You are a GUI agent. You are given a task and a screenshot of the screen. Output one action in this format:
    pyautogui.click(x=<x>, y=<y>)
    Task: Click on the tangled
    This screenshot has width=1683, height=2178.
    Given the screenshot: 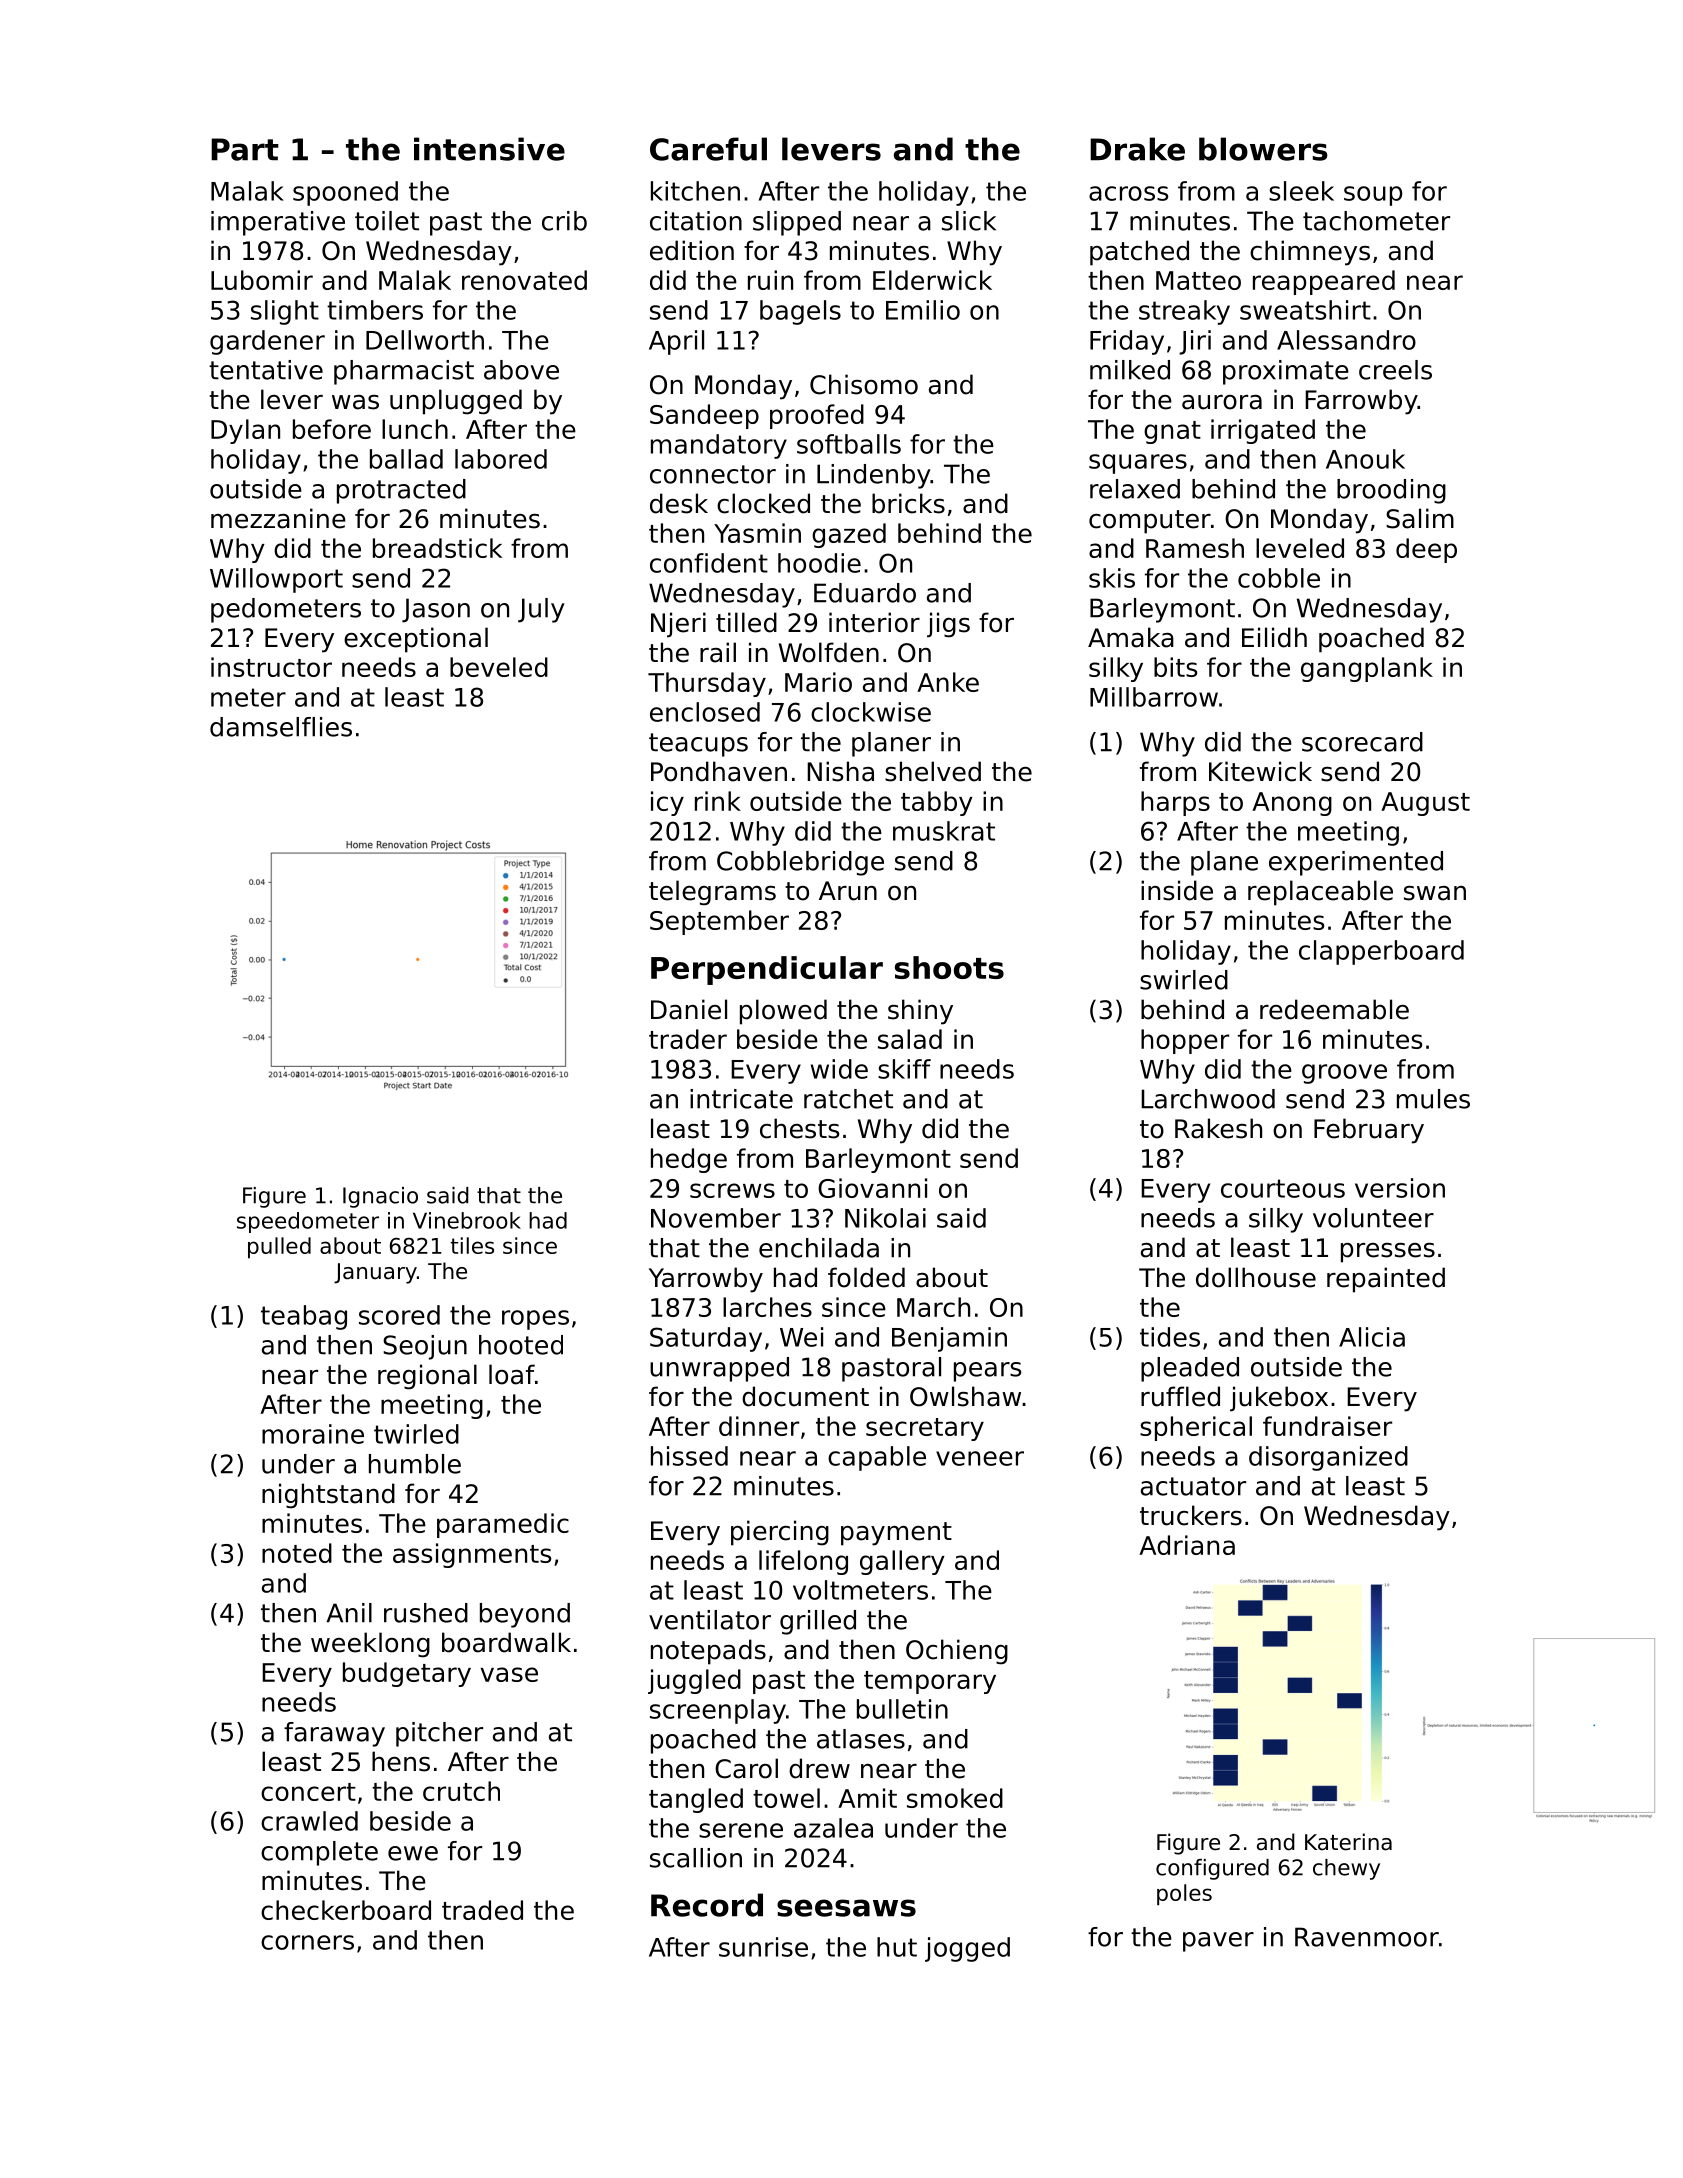 What is the action you would take?
    pyautogui.click(x=696, y=1800)
